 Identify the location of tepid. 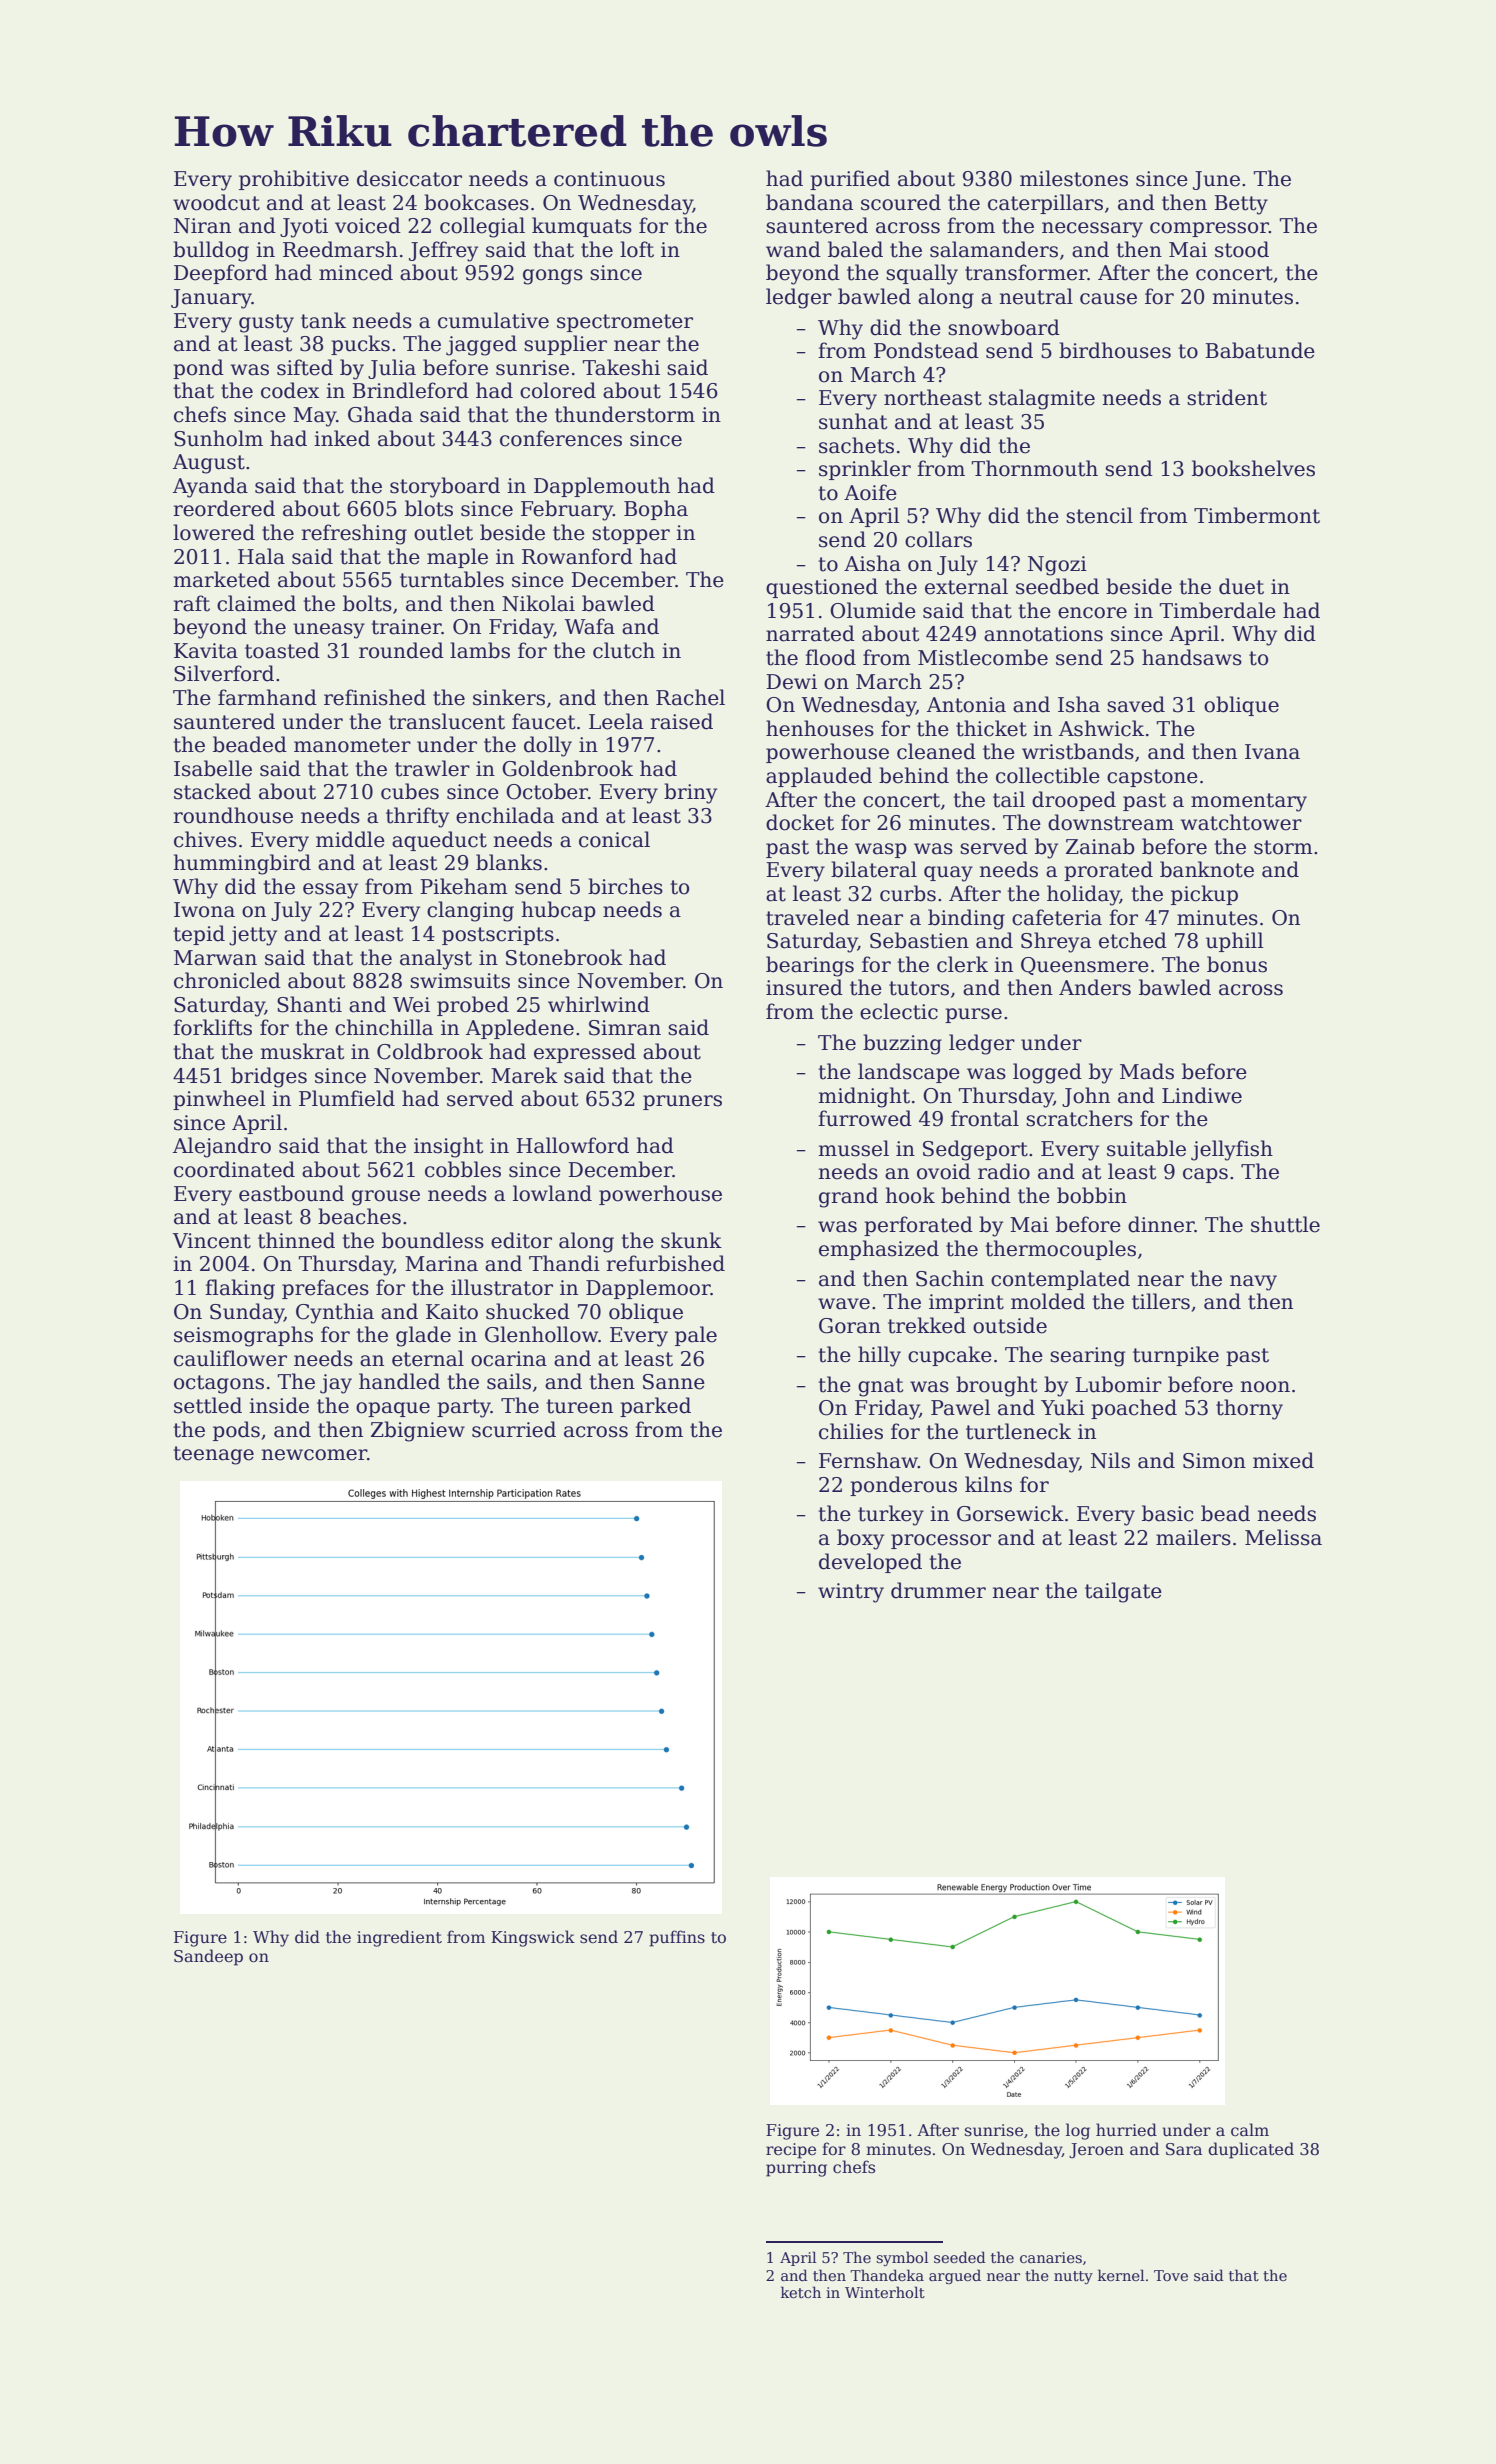
(199, 935).
